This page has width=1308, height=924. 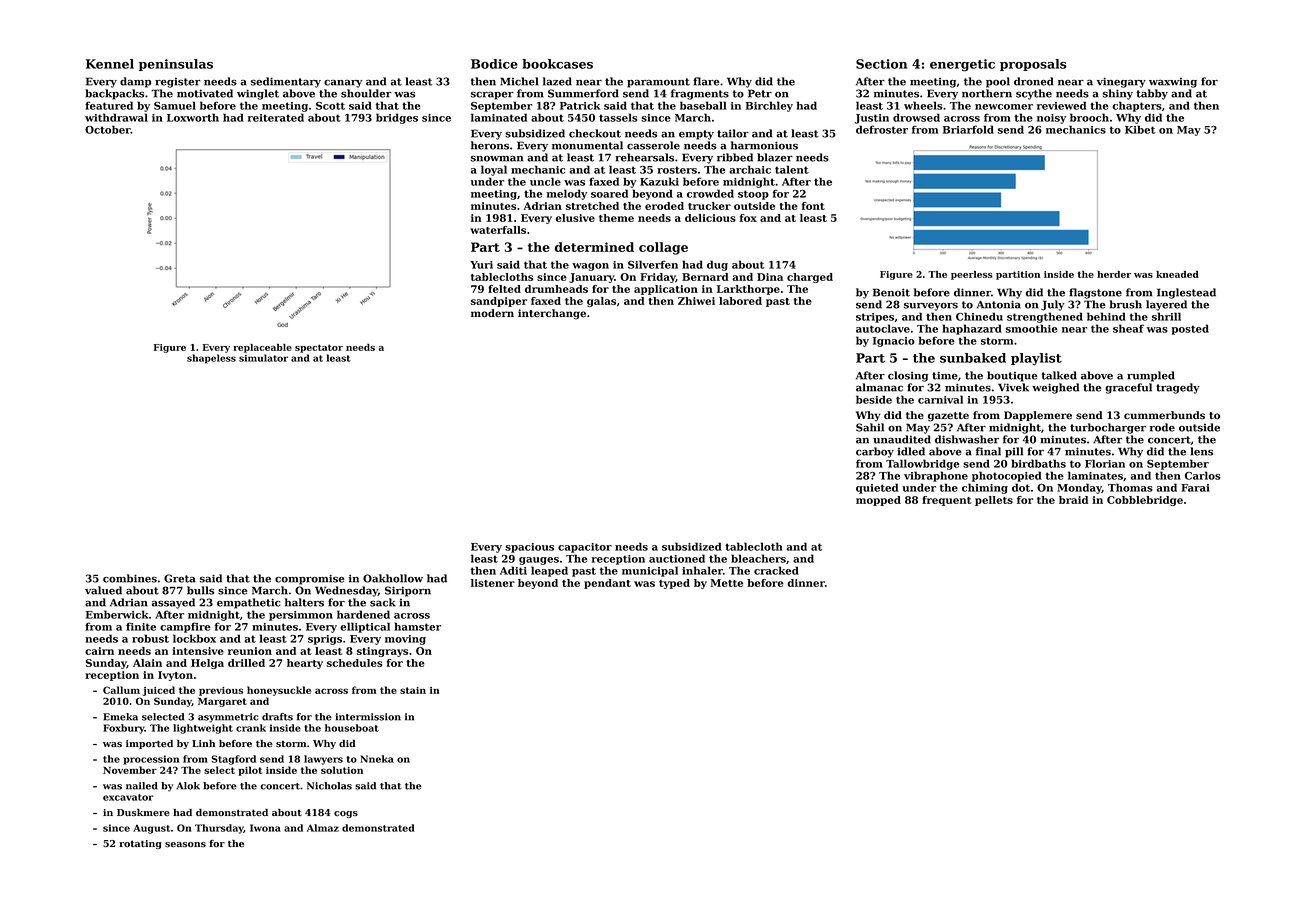 I want to click on Bernard, so click(x=705, y=277).
